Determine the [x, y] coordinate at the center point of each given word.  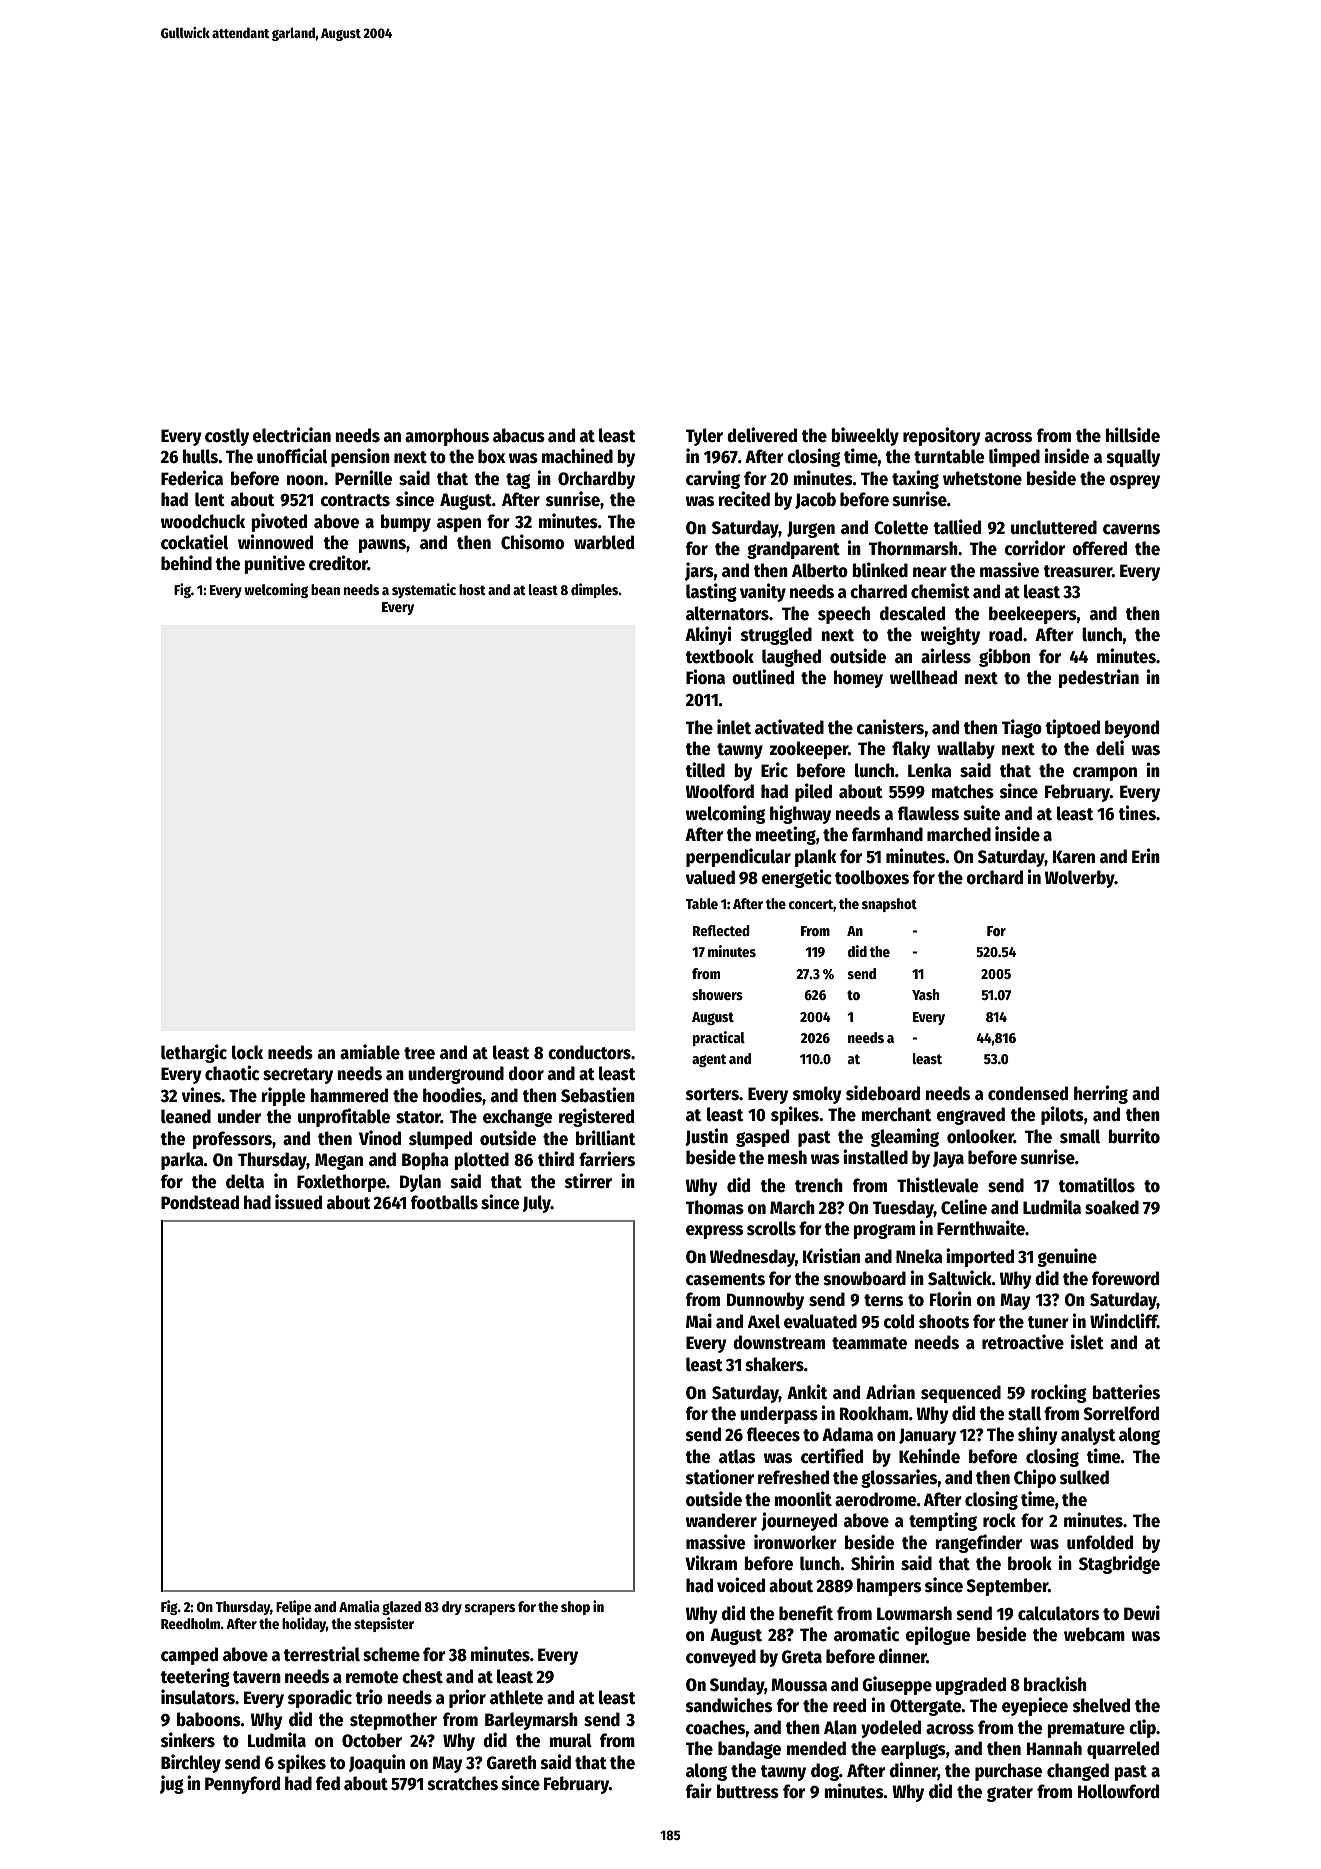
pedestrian [1099, 678]
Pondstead [200, 1202]
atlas [737, 1456]
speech [844, 615]
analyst [1088, 1436]
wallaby [966, 750]
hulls [200, 456]
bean [325, 589]
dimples [595, 590]
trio [369, 1697]
